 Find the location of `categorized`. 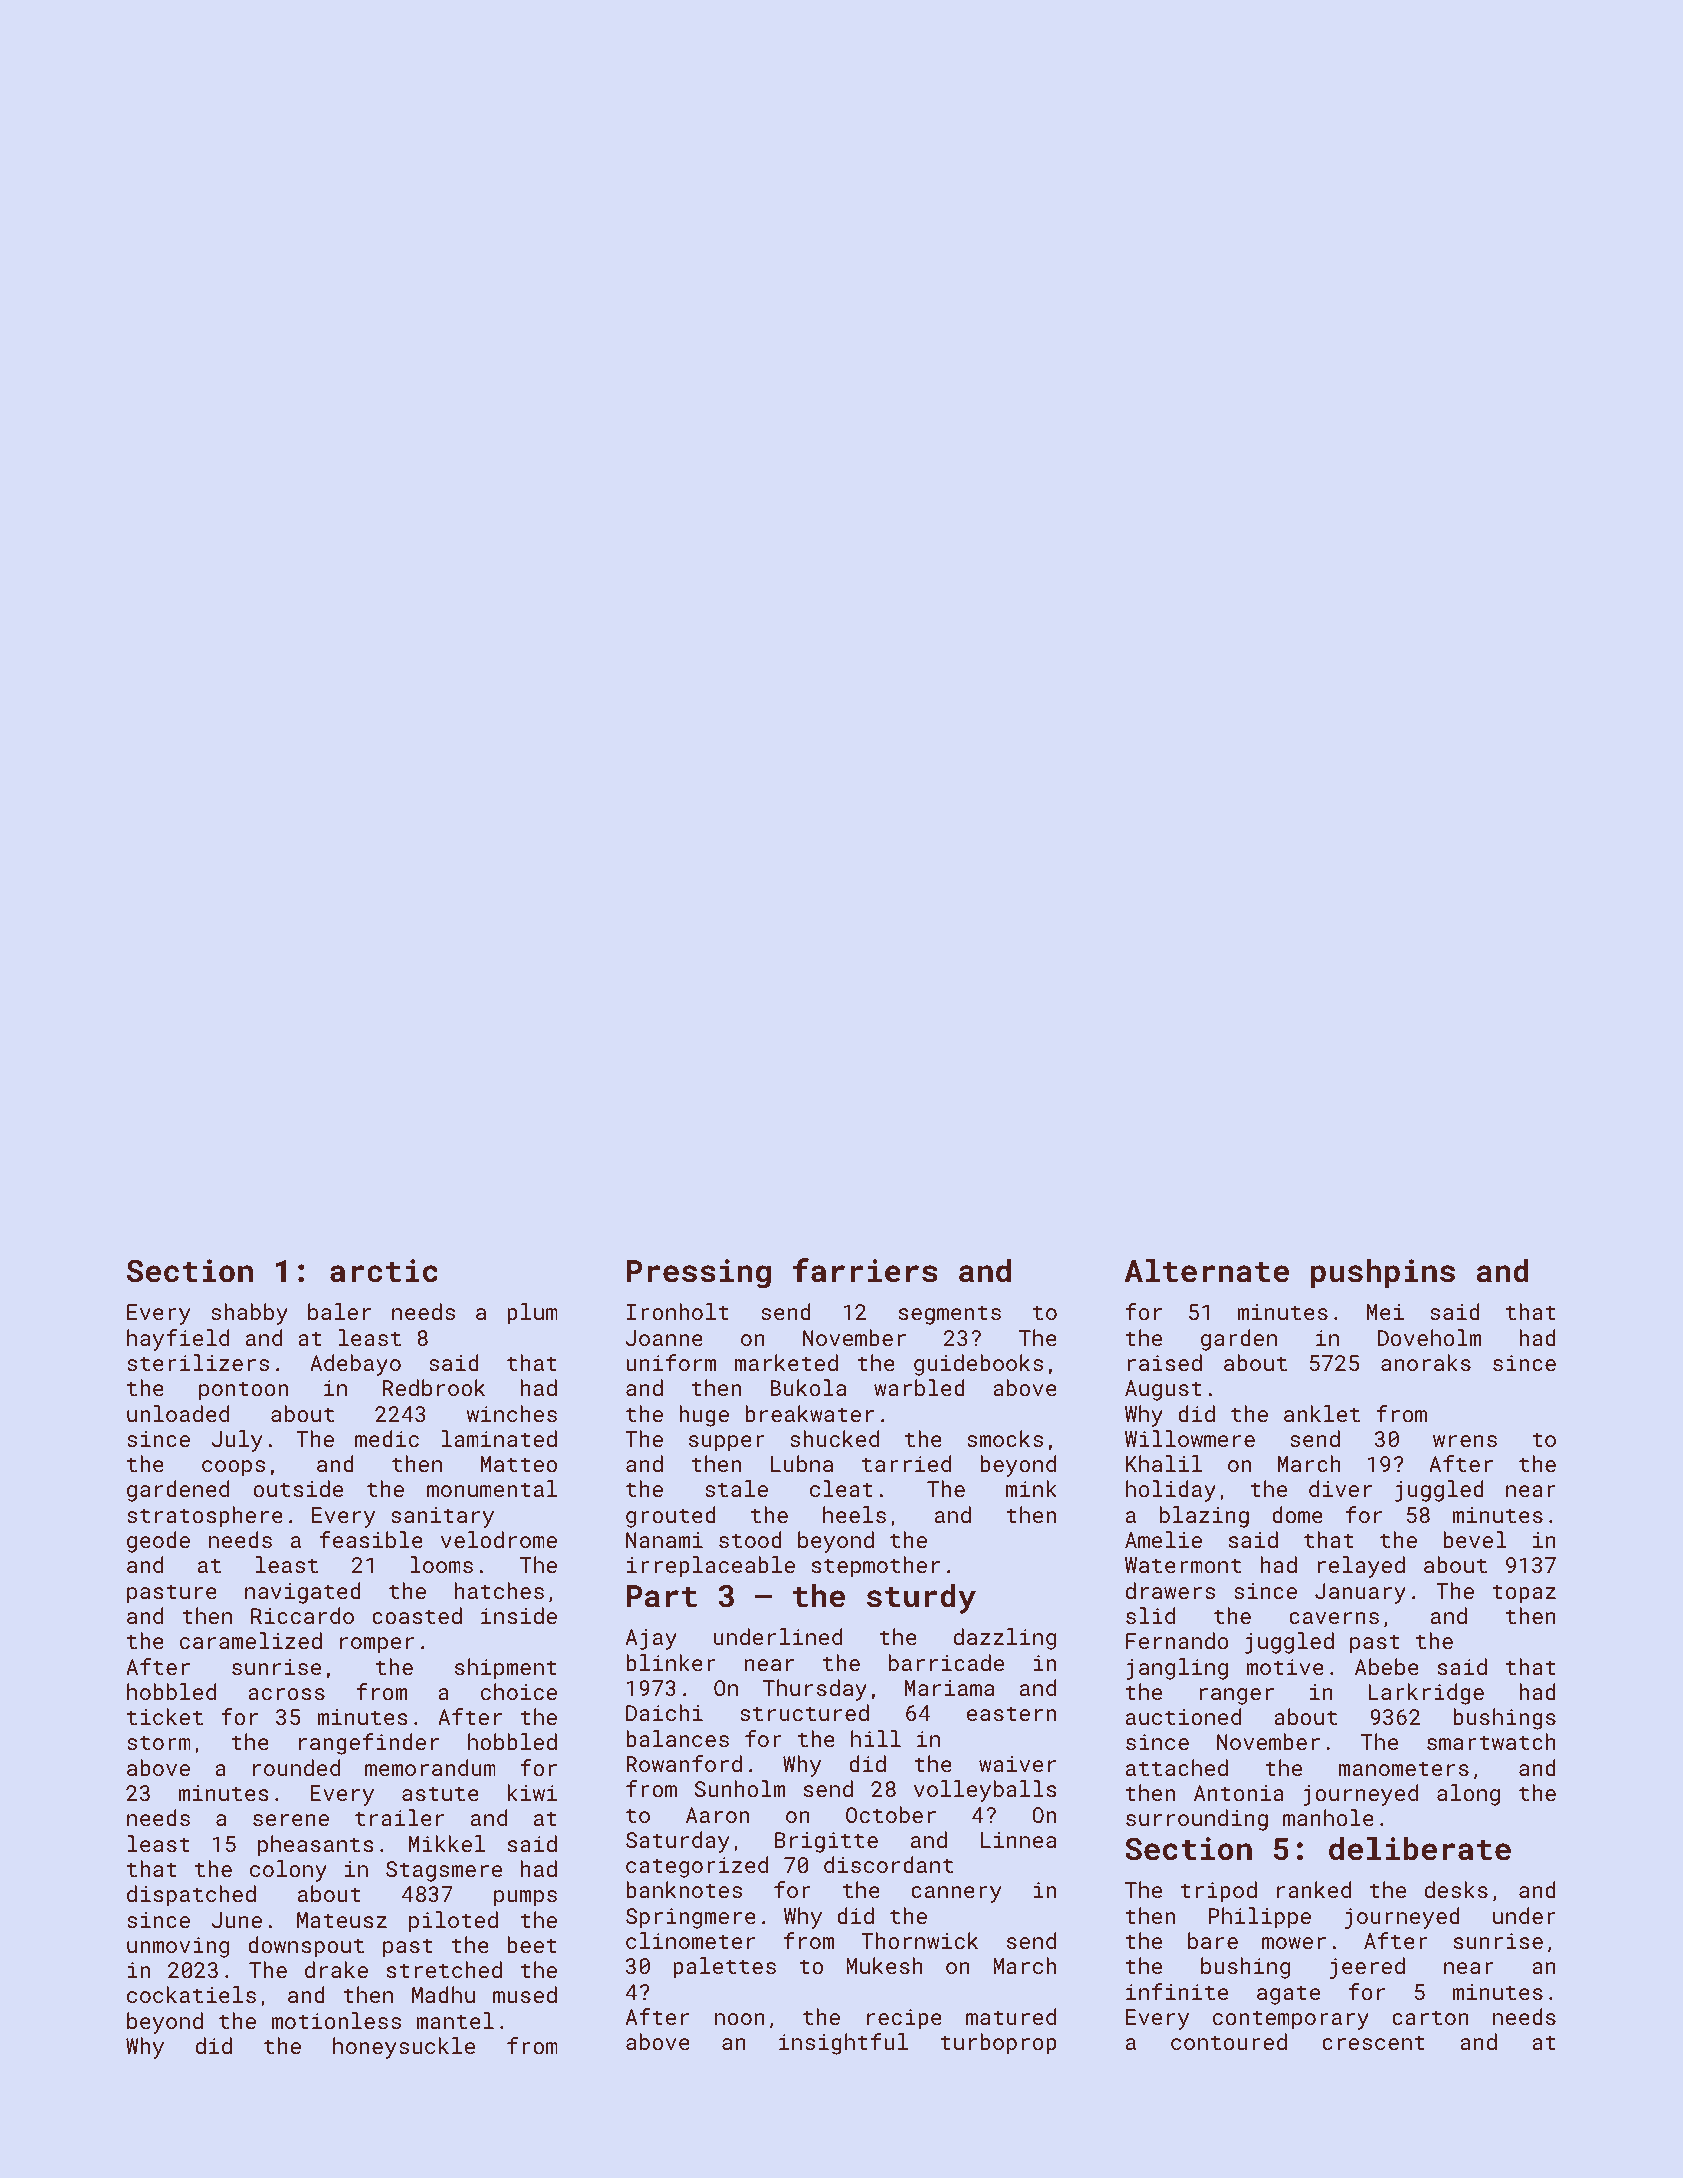

categorized is located at coordinates (697, 1867).
